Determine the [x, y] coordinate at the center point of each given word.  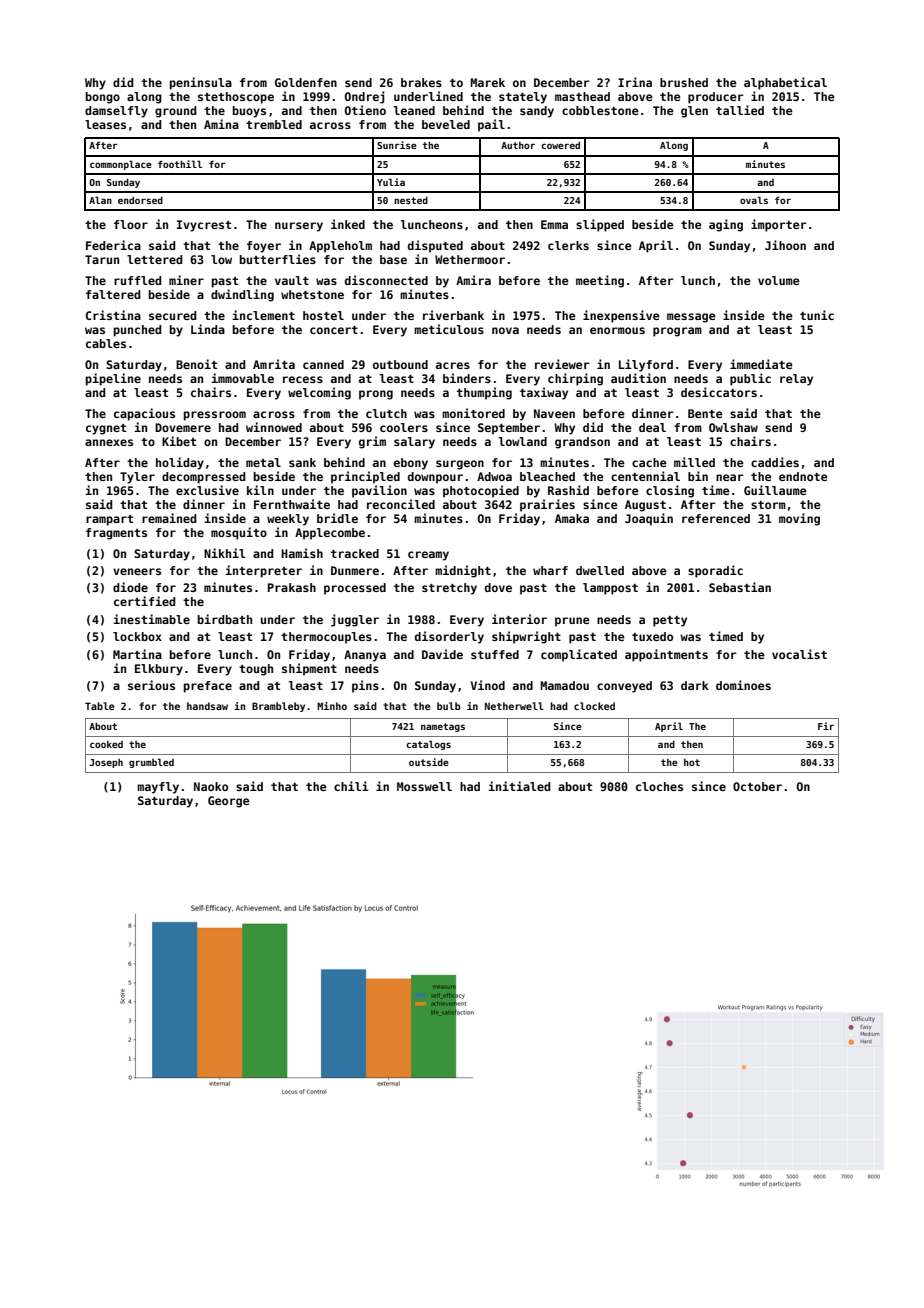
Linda [208, 329]
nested [411, 200]
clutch [386, 413]
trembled [274, 124]
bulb [449, 706]
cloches [659, 786]
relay [796, 380]
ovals [754, 200]
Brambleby [278, 707]
